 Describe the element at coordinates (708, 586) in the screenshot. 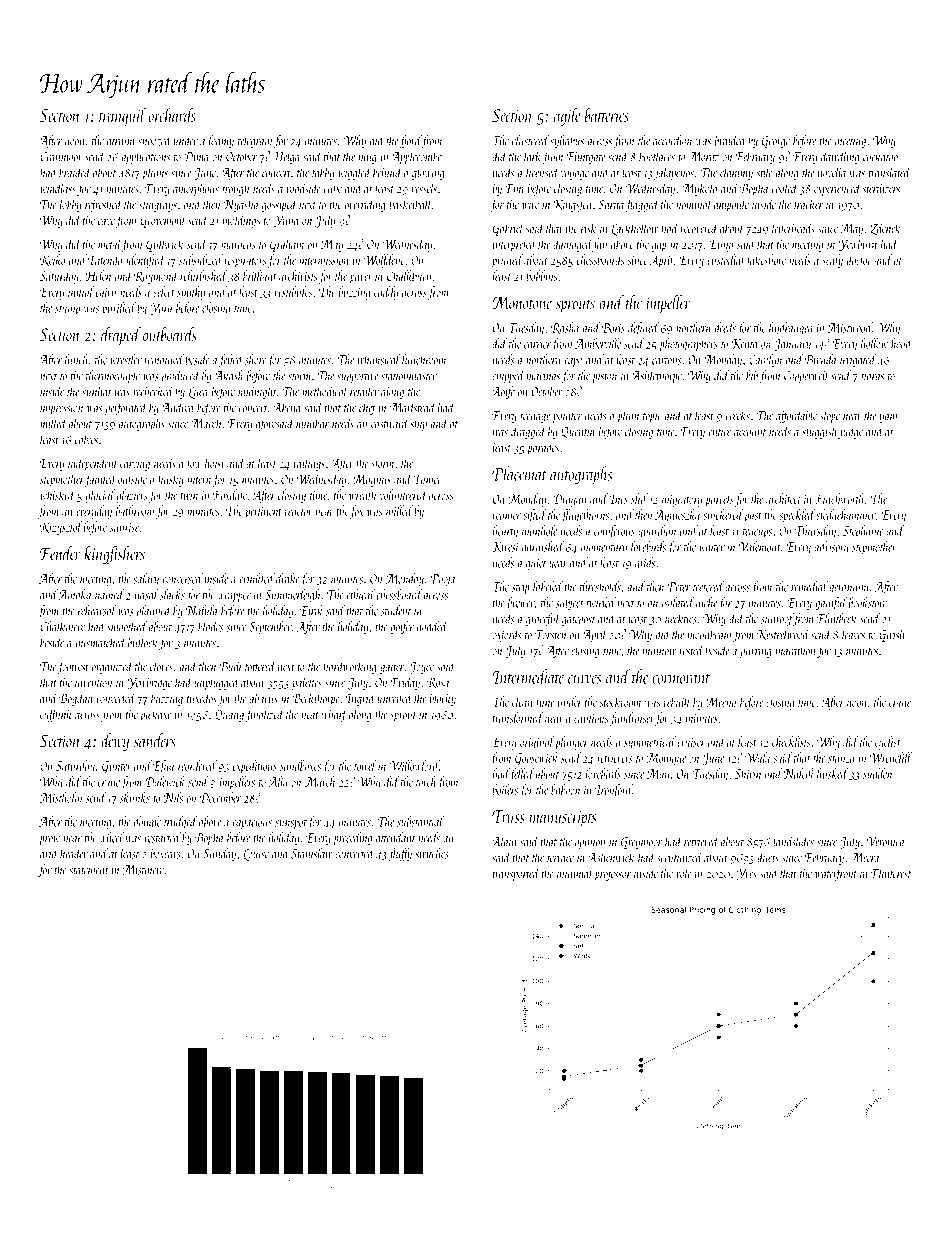

I see `teetered` at that location.
